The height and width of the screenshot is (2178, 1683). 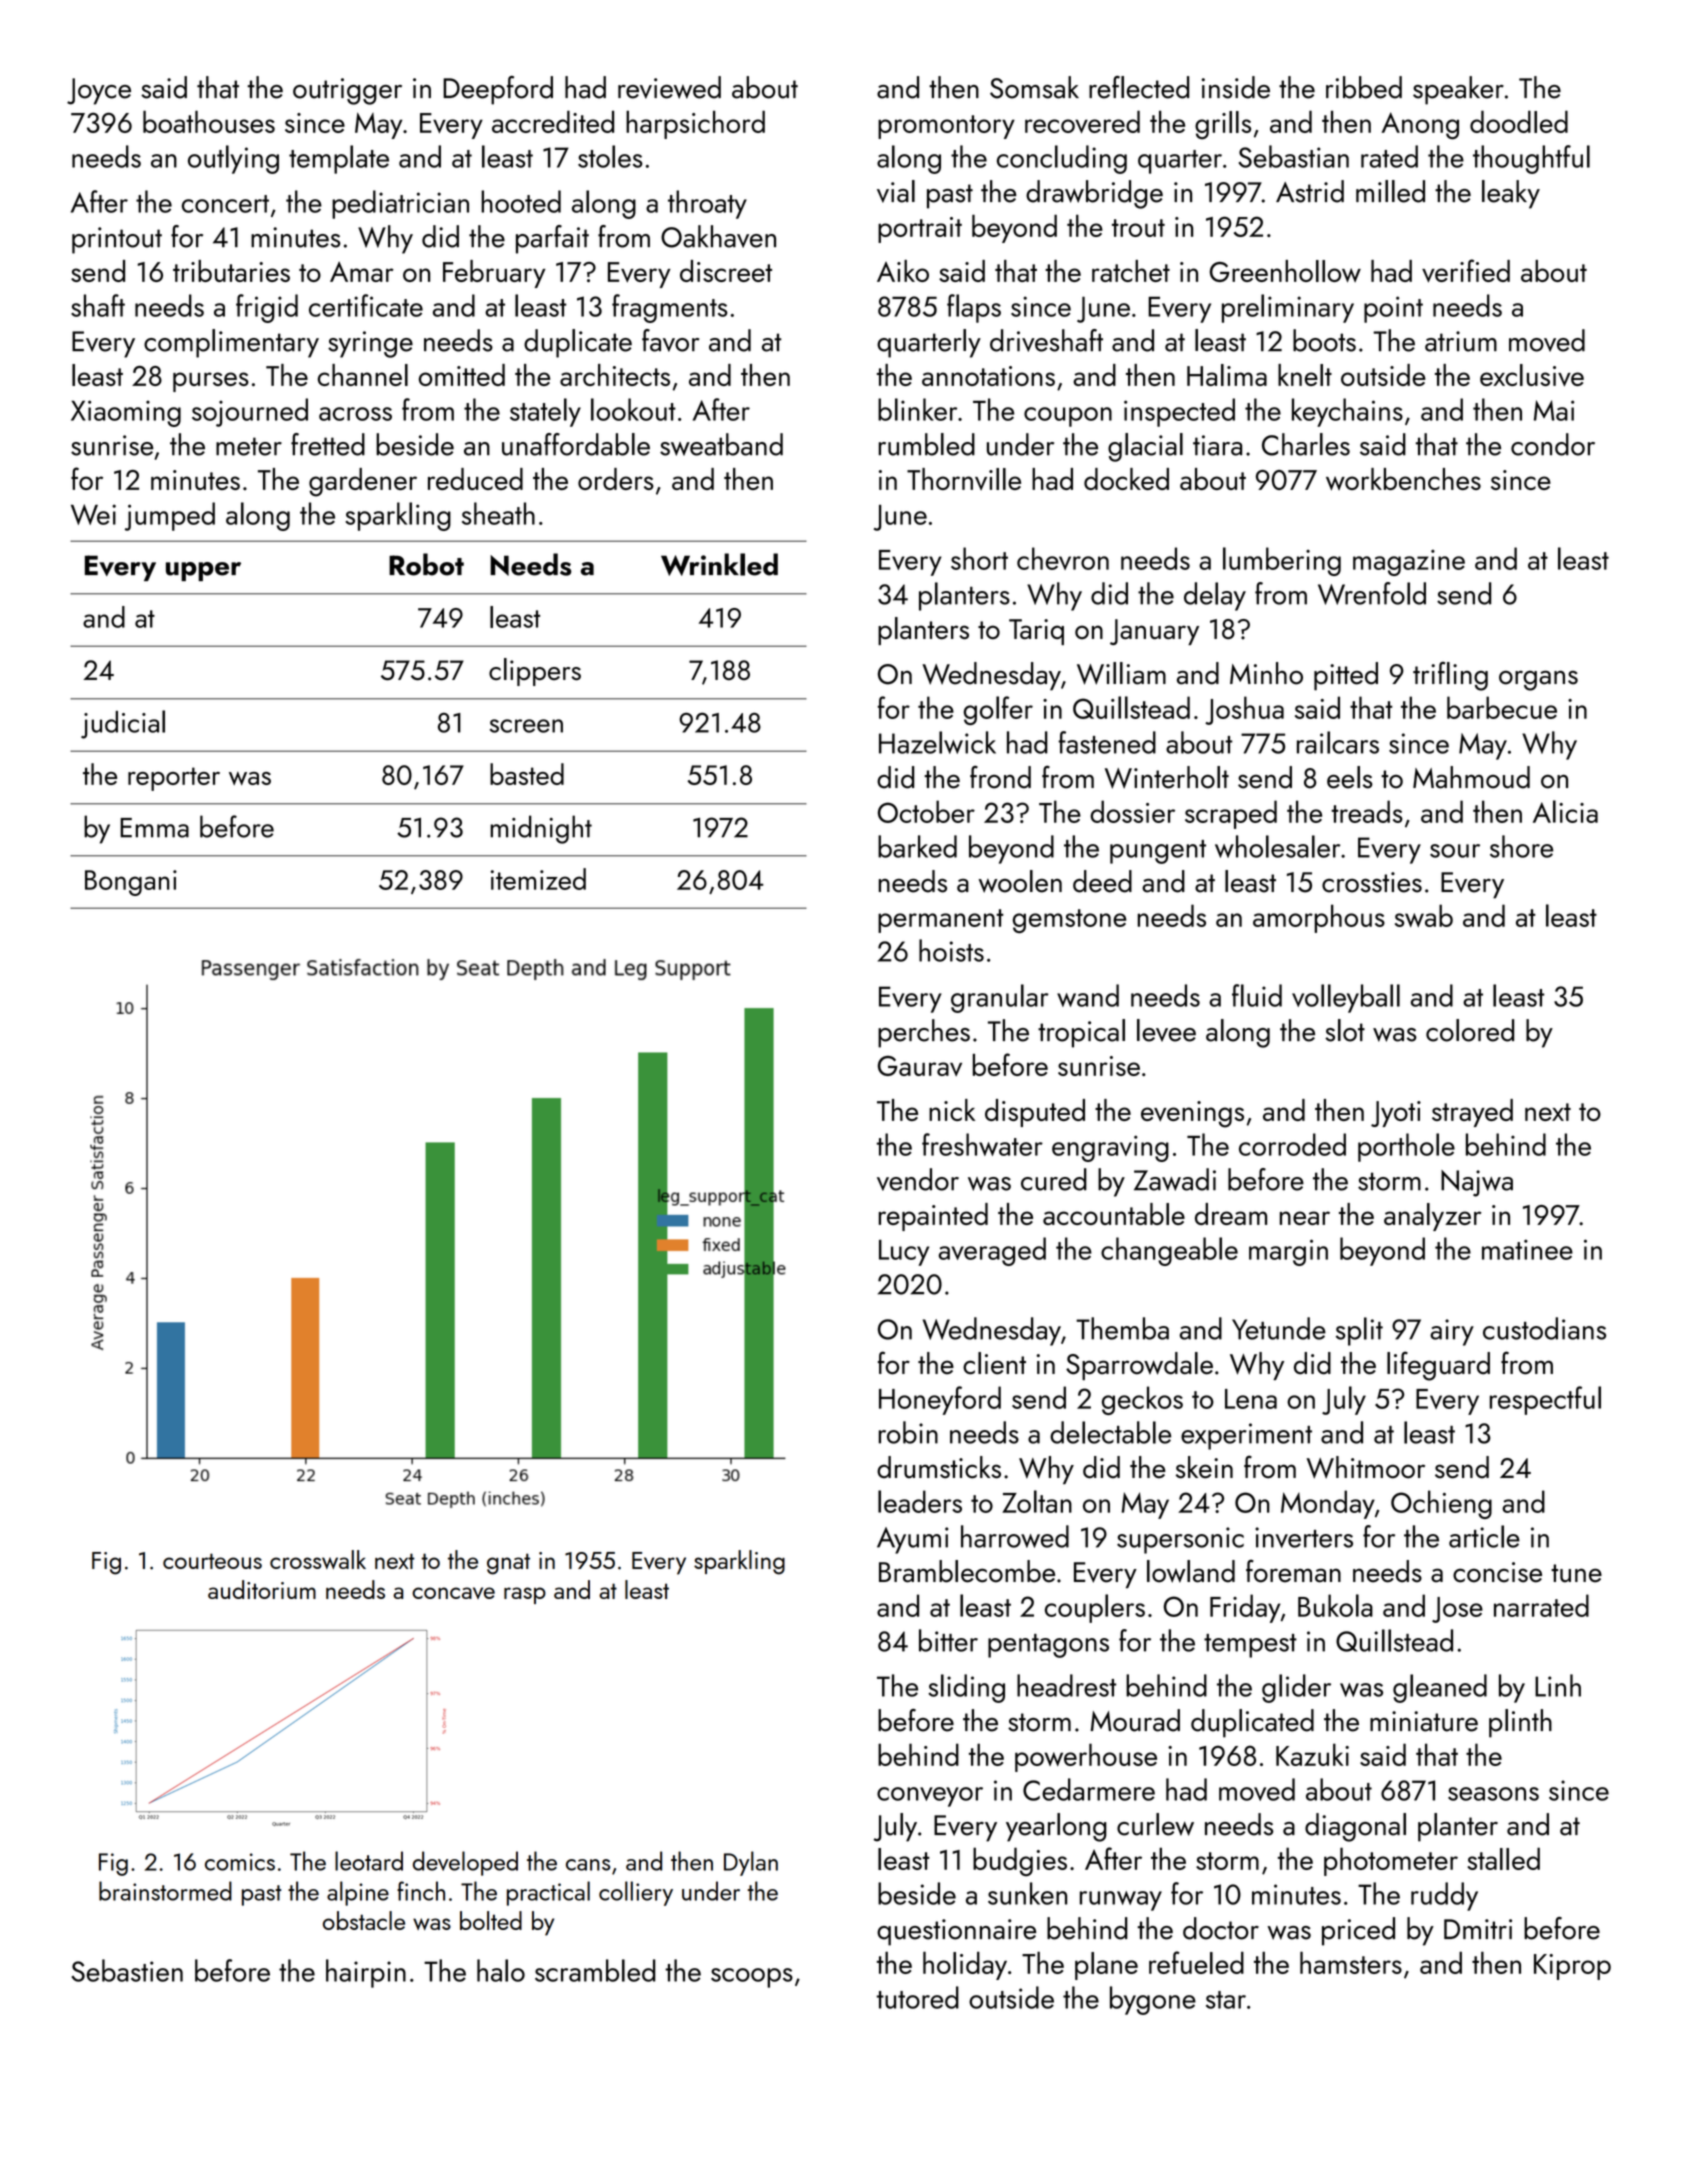 I want to click on amorphous, so click(x=1319, y=918).
